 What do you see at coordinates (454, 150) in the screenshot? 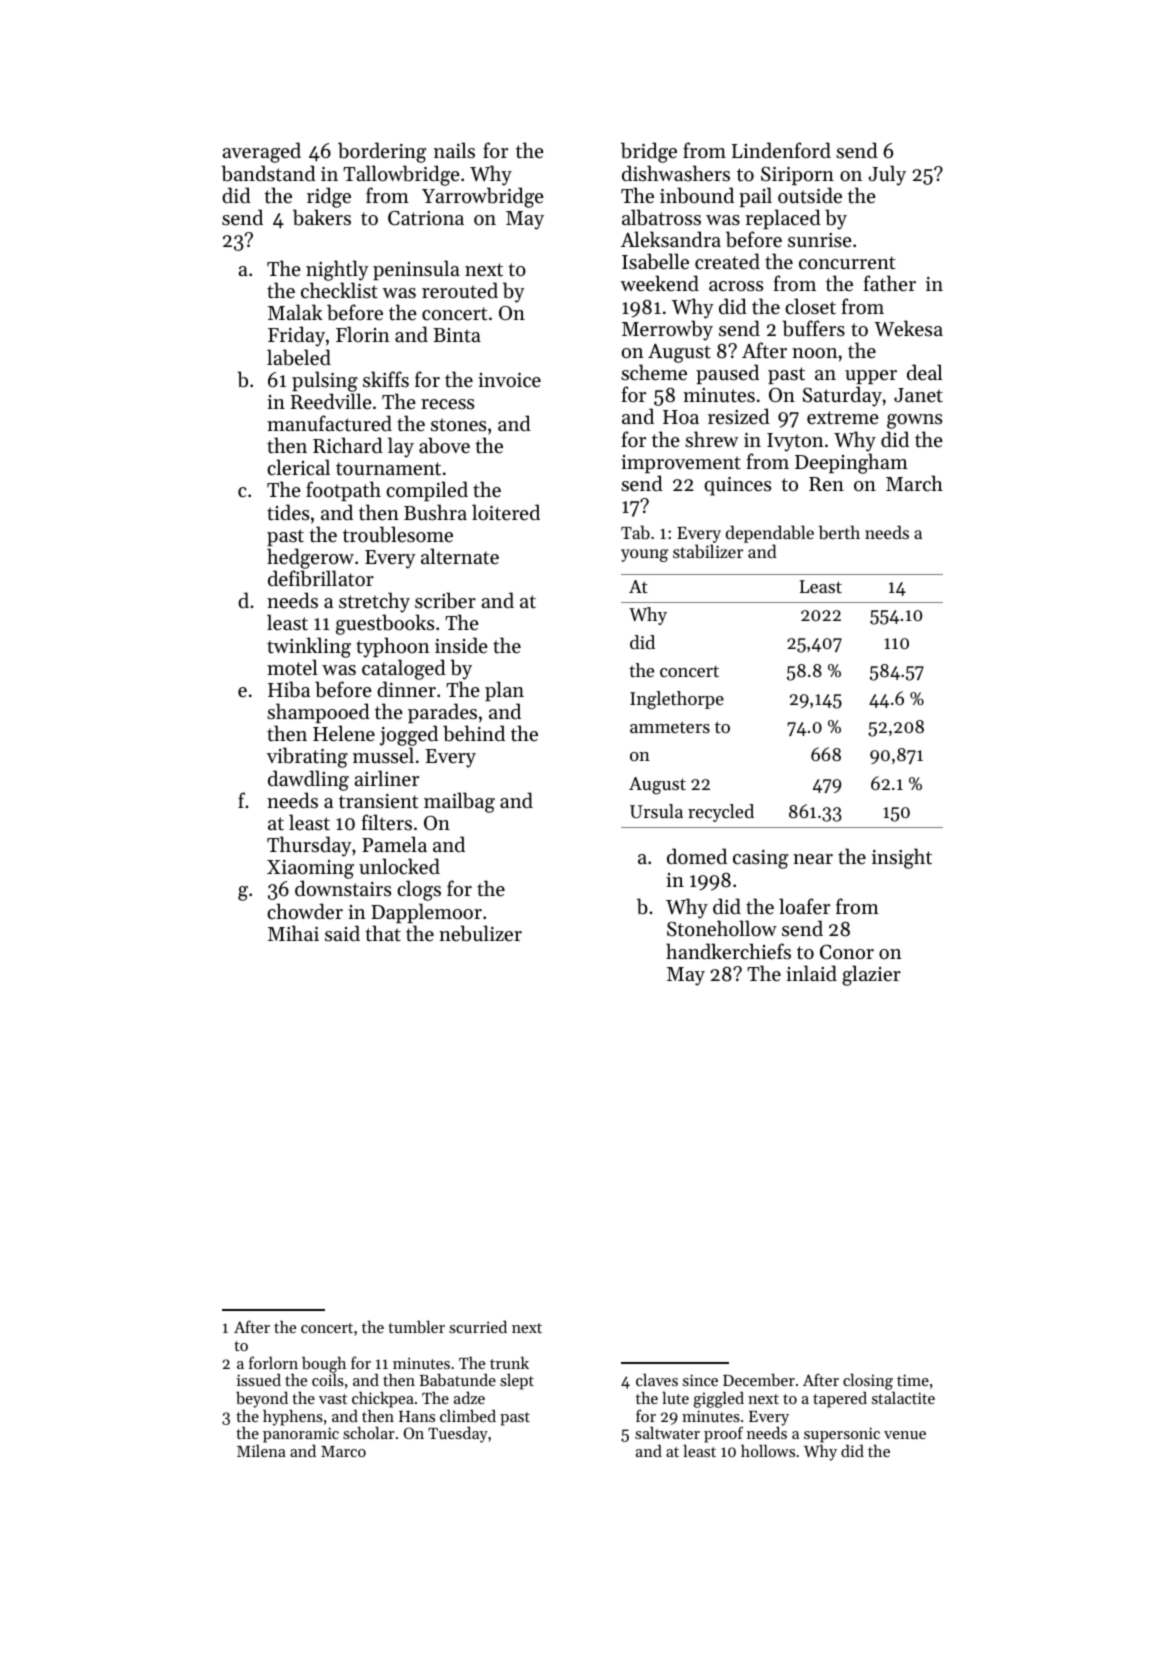
I see `nails` at bounding box center [454, 150].
